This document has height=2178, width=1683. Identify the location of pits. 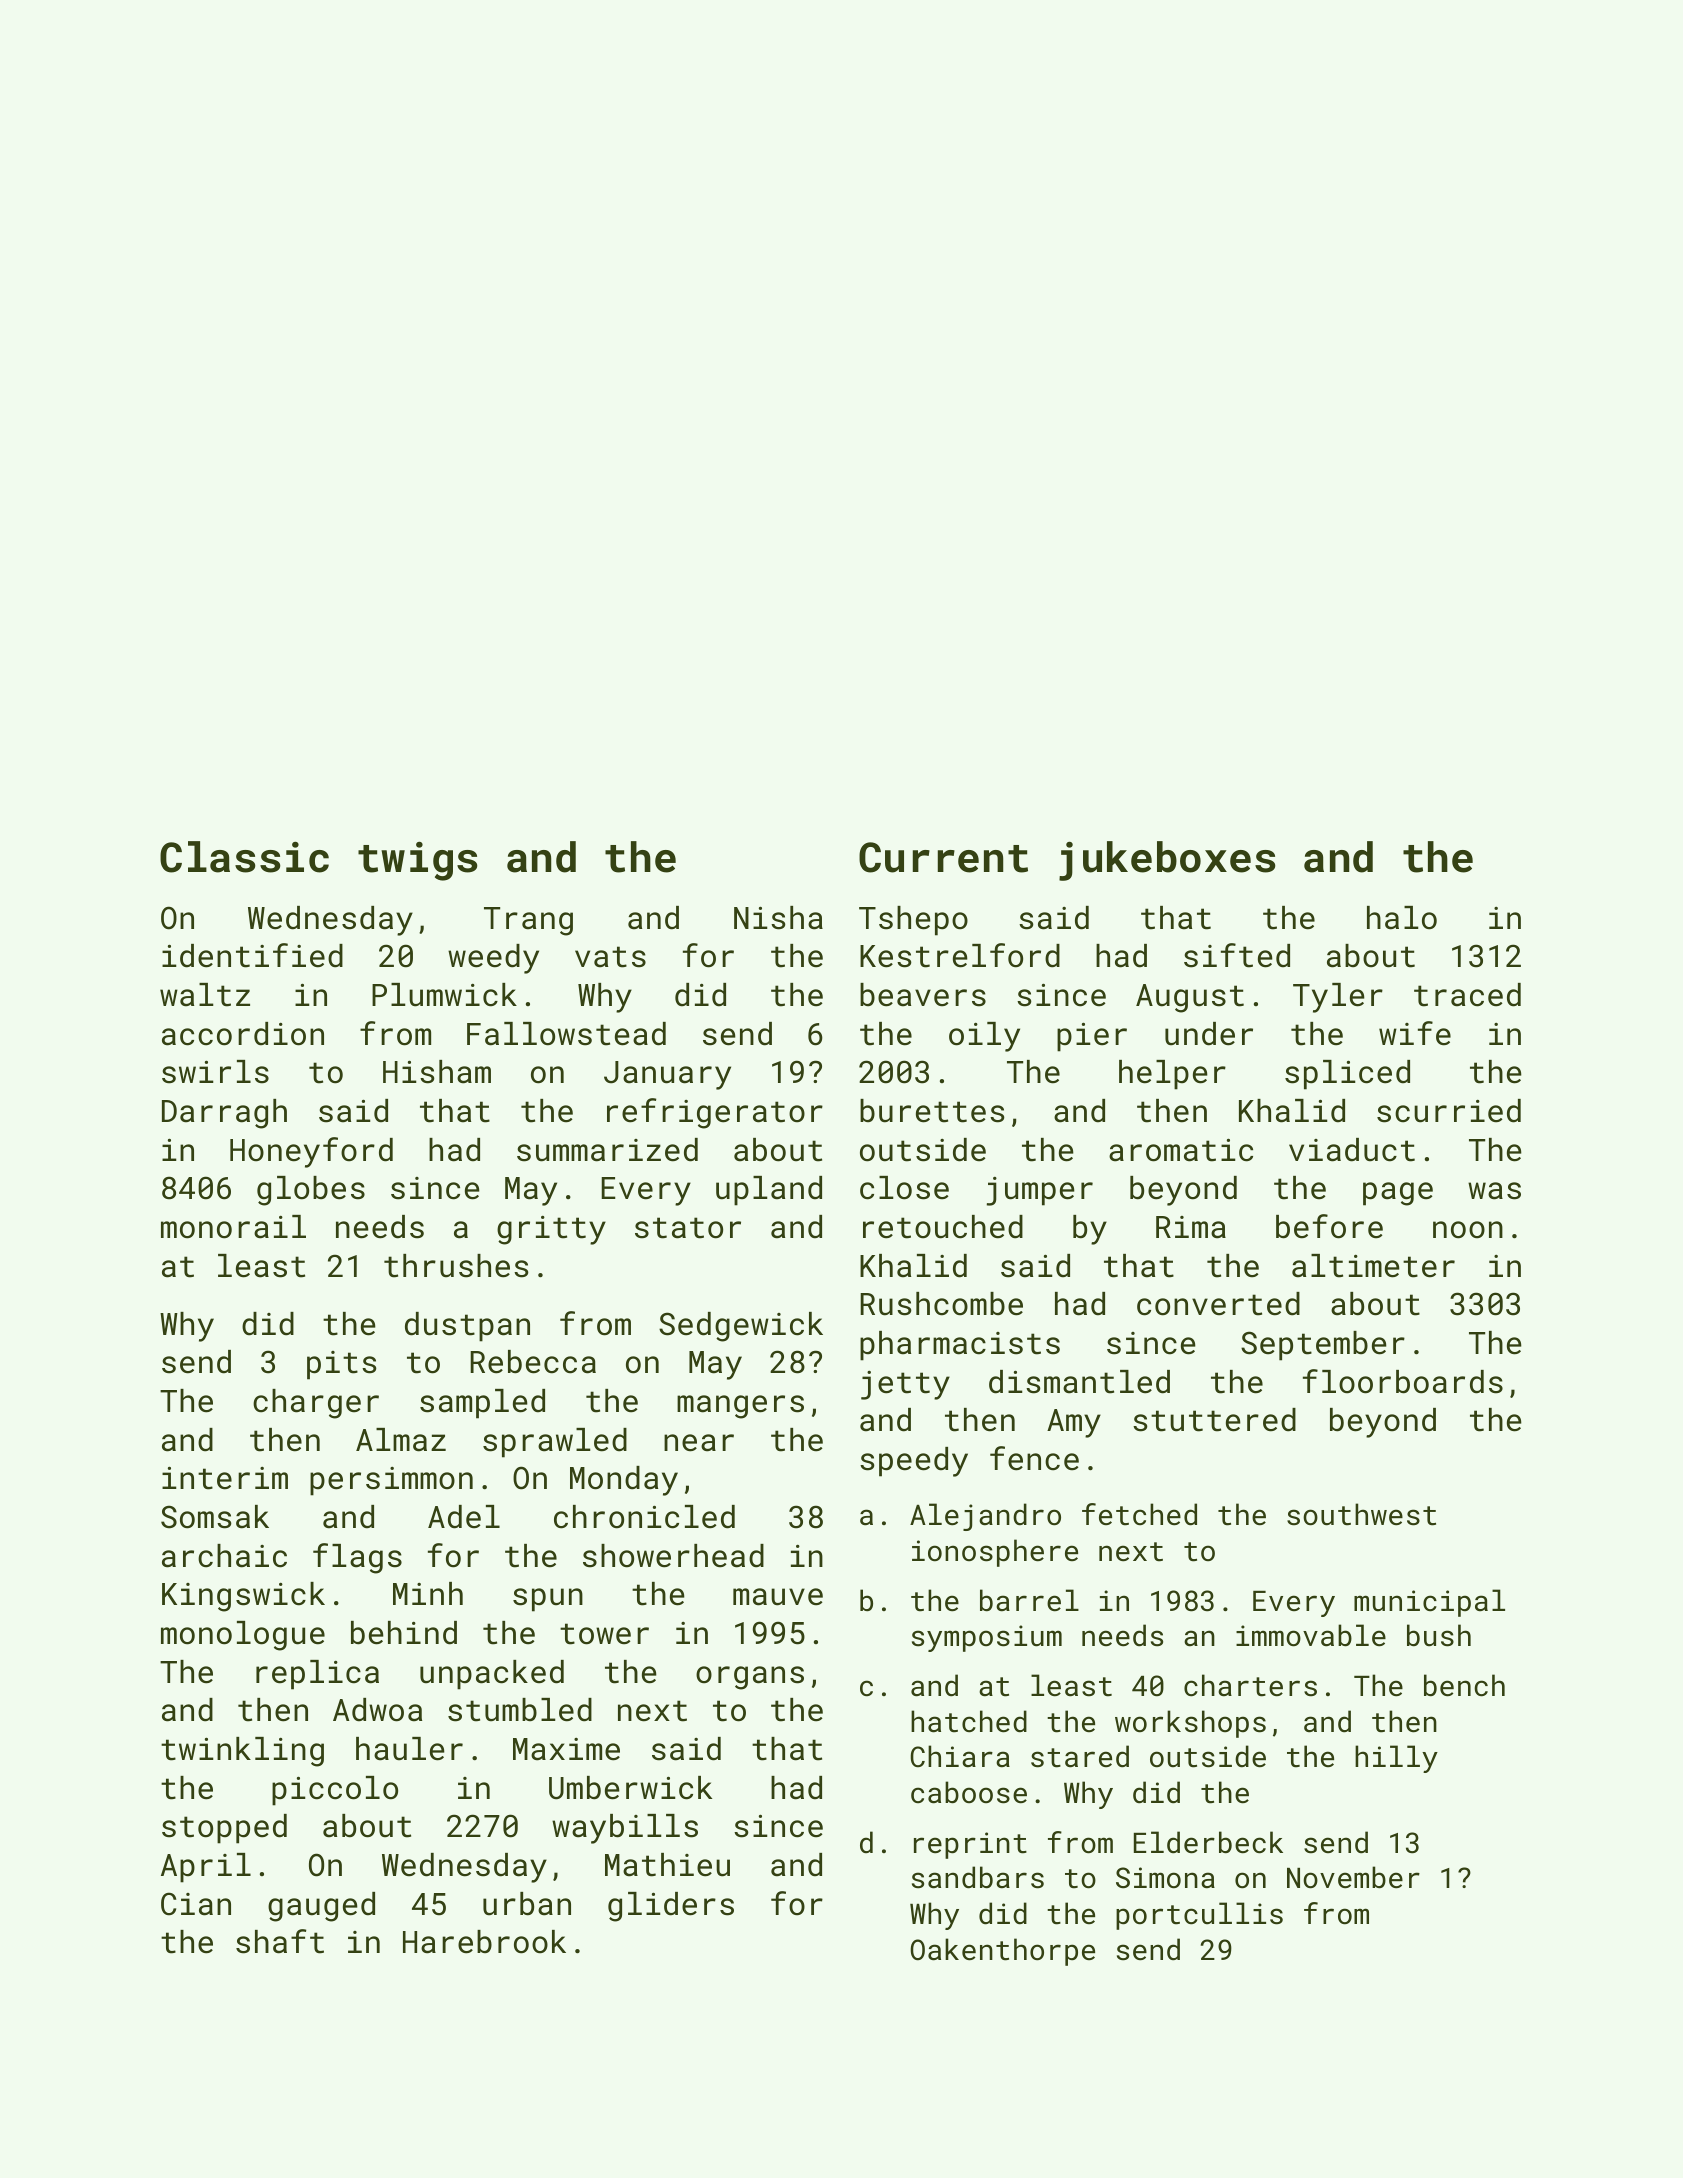
(342, 1365).
